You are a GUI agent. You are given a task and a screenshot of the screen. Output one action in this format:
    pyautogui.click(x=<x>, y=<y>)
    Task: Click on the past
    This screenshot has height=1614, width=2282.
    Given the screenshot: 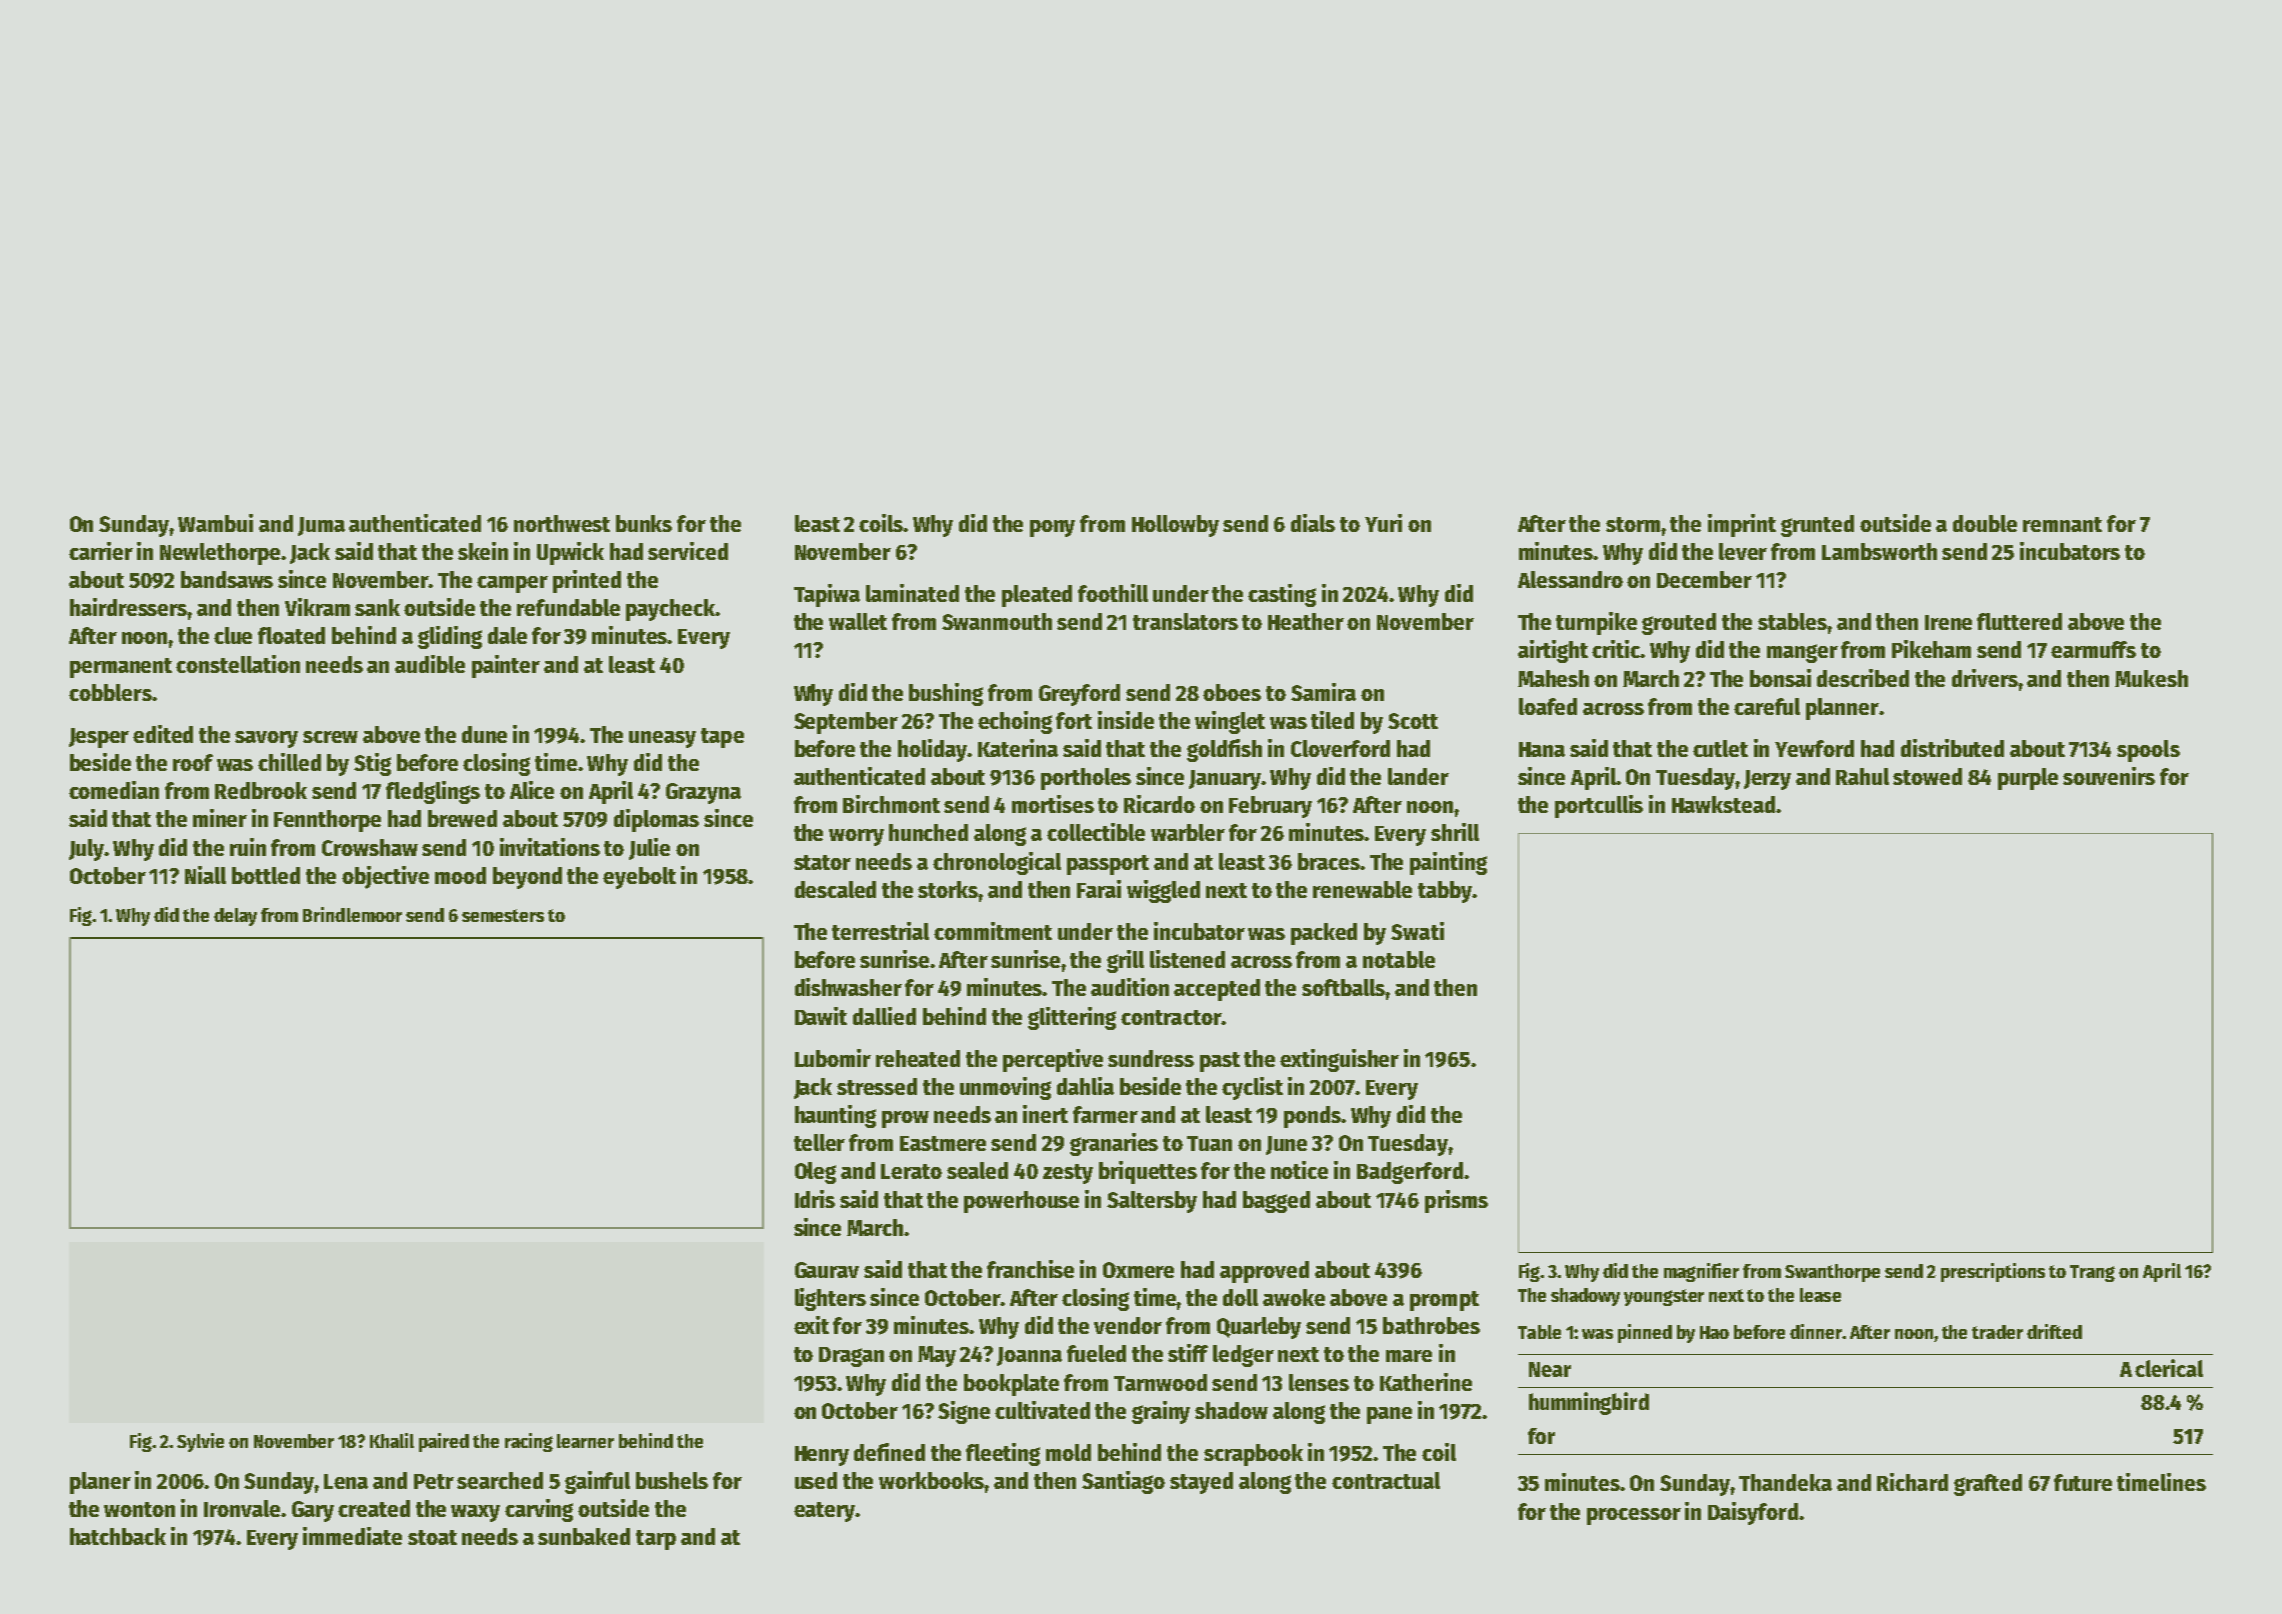 What is the action you would take?
    pyautogui.click(x=1220, y=1062)
